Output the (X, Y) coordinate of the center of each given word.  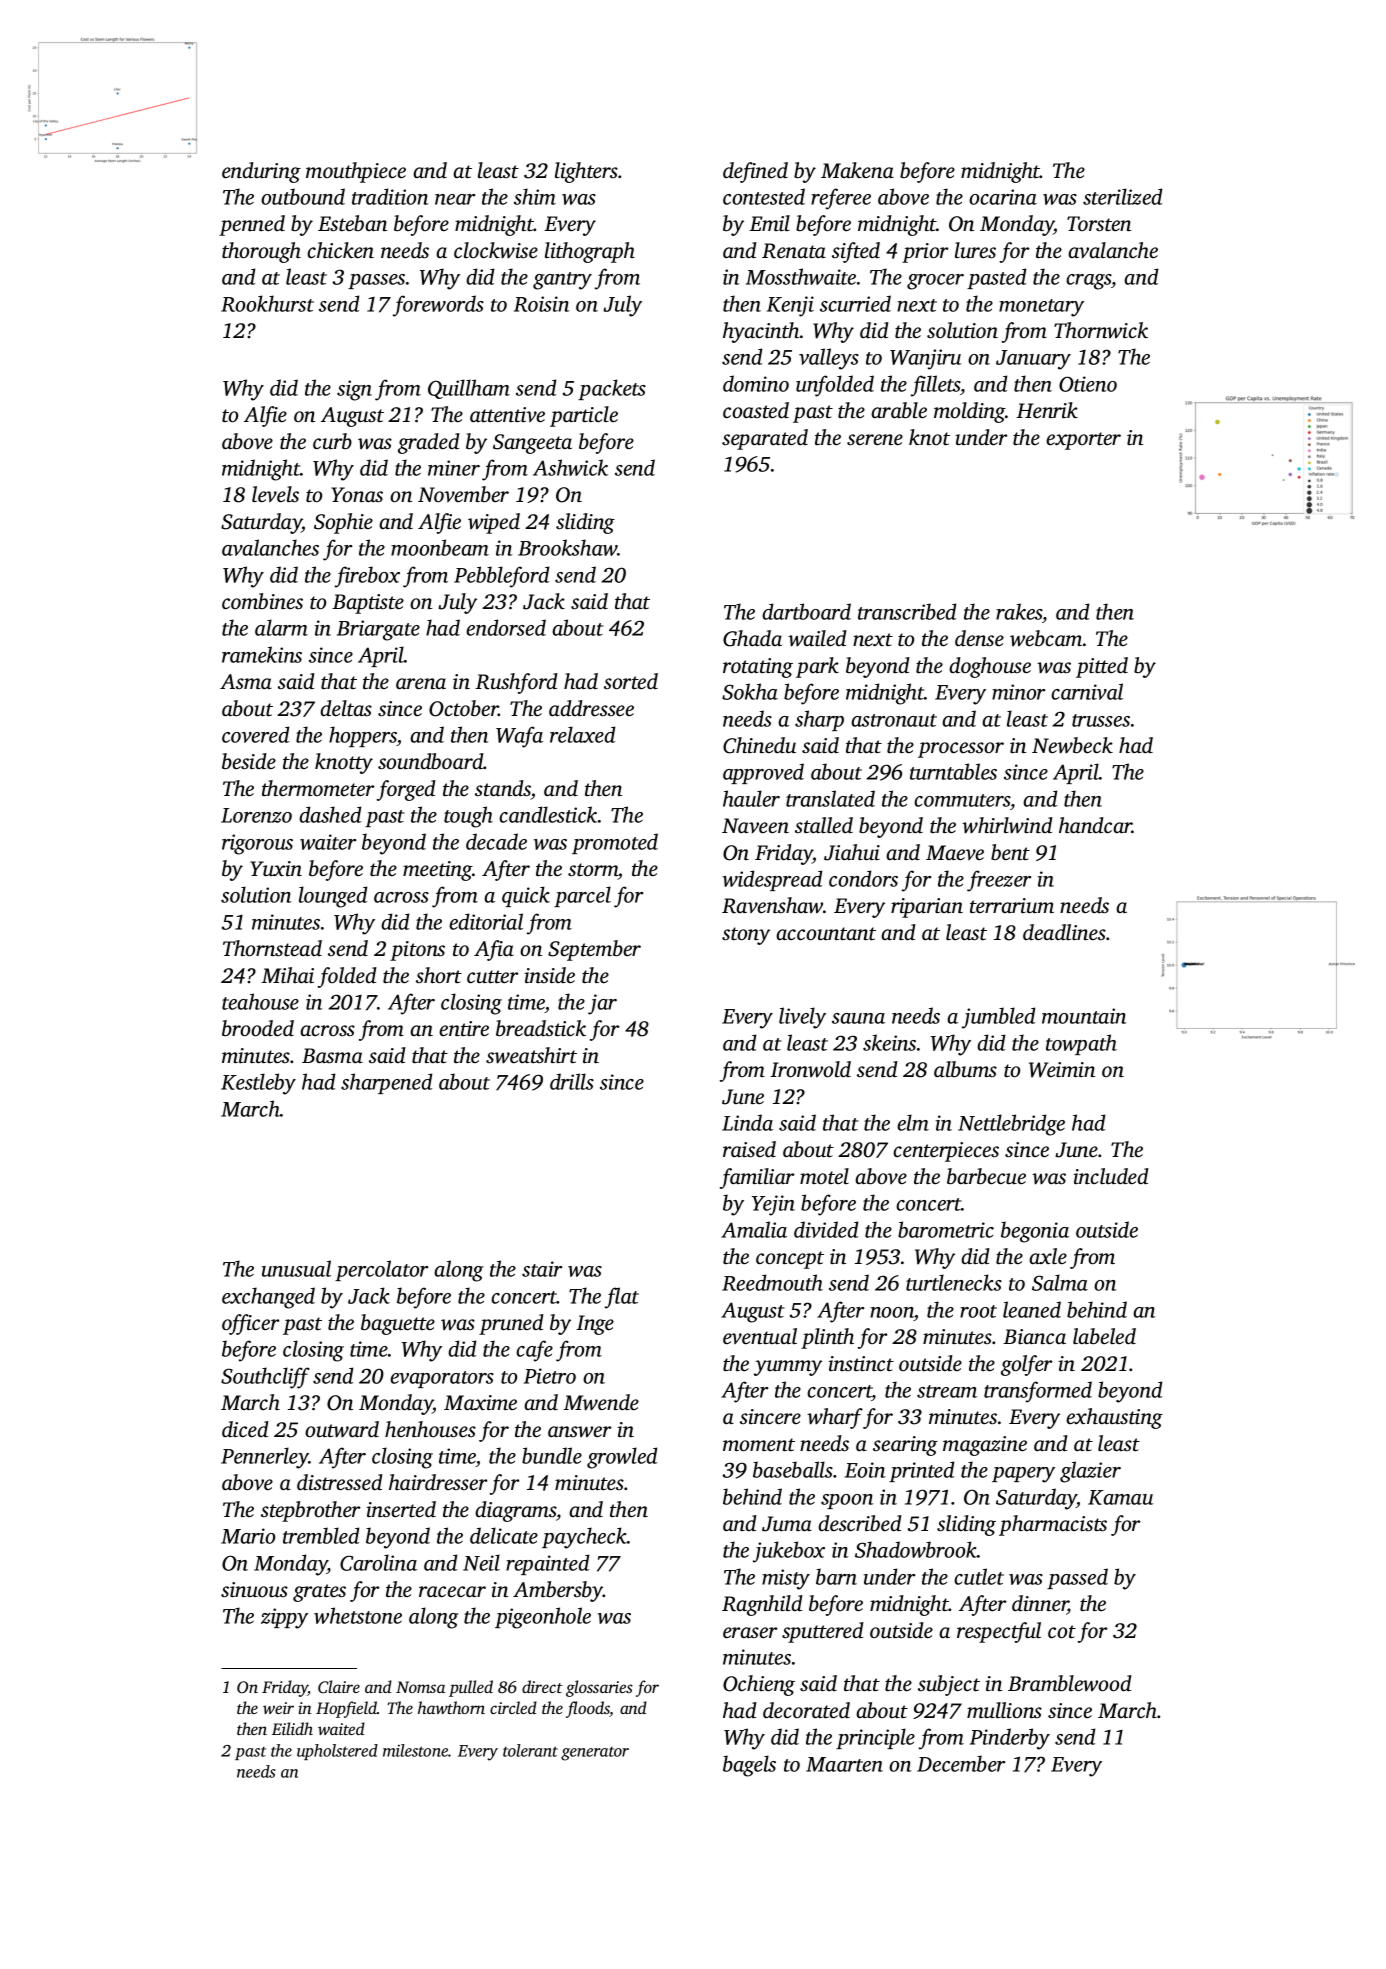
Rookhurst (267, 303)
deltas (346, 708)
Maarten (844, 1764)
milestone (415, 1750)
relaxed (582, 734)
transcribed (907, 611)
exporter (1083, 441)
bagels (749, 1766)
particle (584, 416)
